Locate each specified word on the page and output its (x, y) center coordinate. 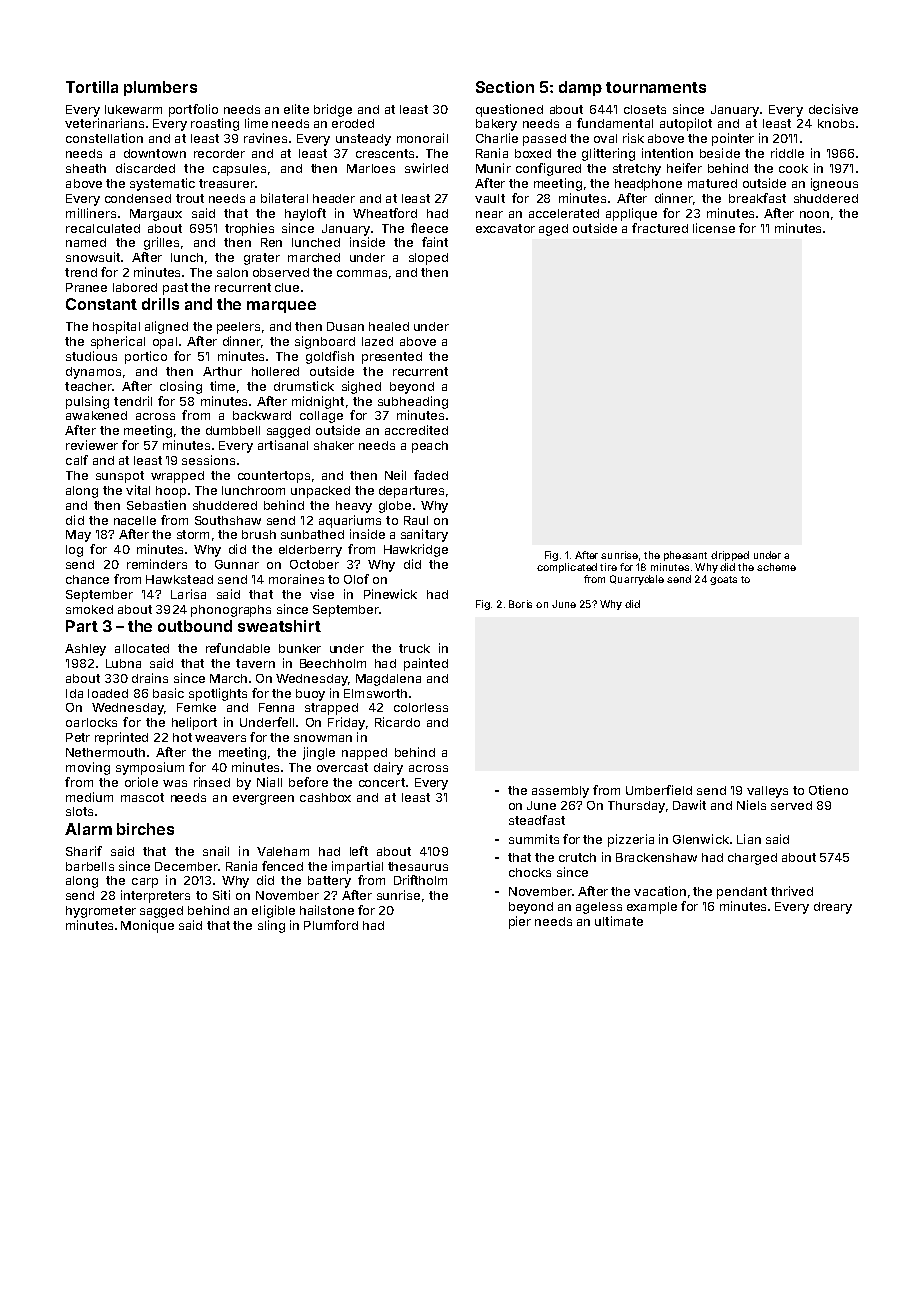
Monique (147, 926)
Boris (520, 604)
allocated (142, 648)
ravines (265, 138)
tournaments (656, 87)
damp (580, 88)
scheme (776, 567)
